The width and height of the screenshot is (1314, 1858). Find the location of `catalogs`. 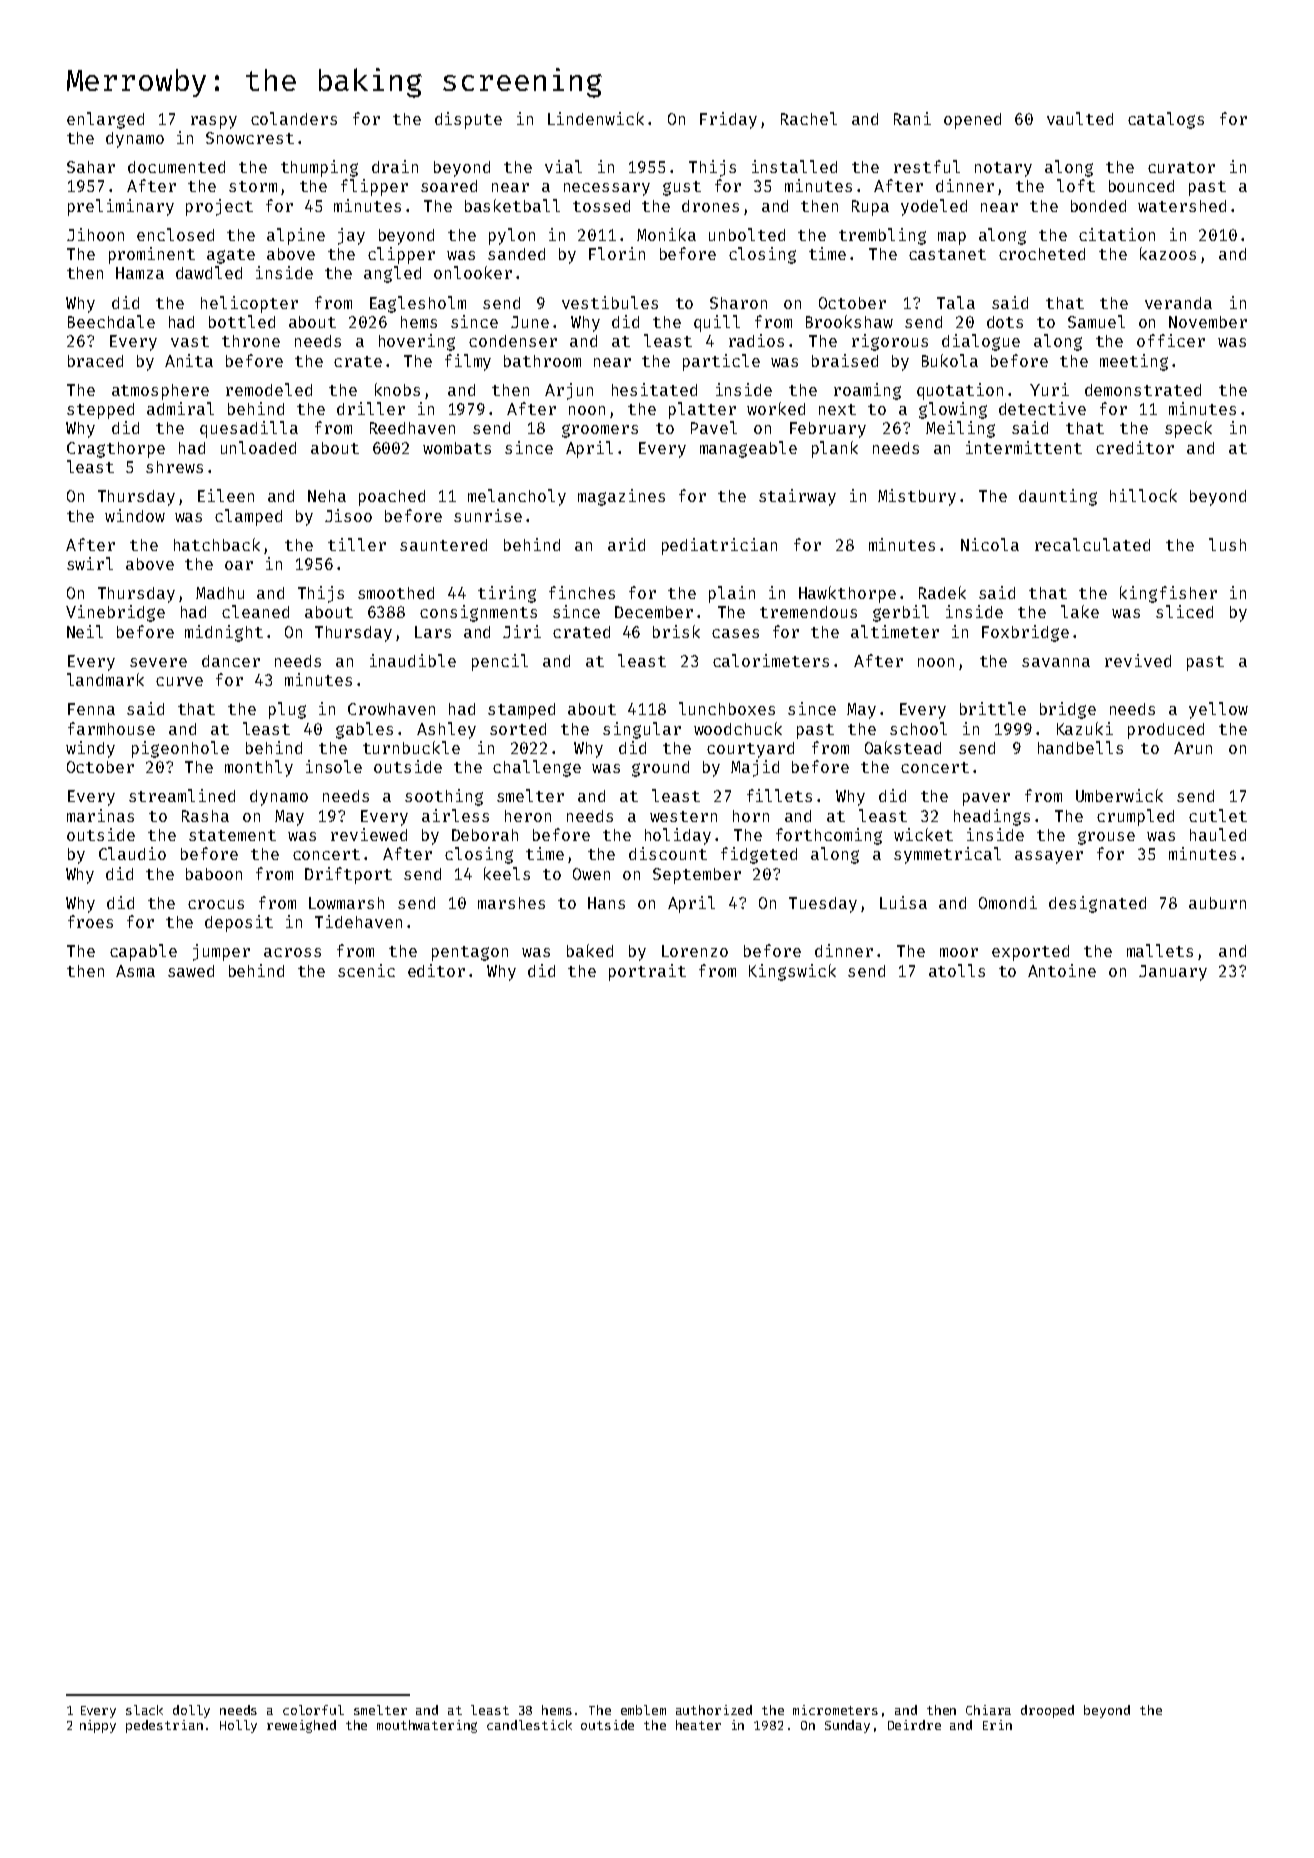

catalogs is located at coordinates (1166, 120).
